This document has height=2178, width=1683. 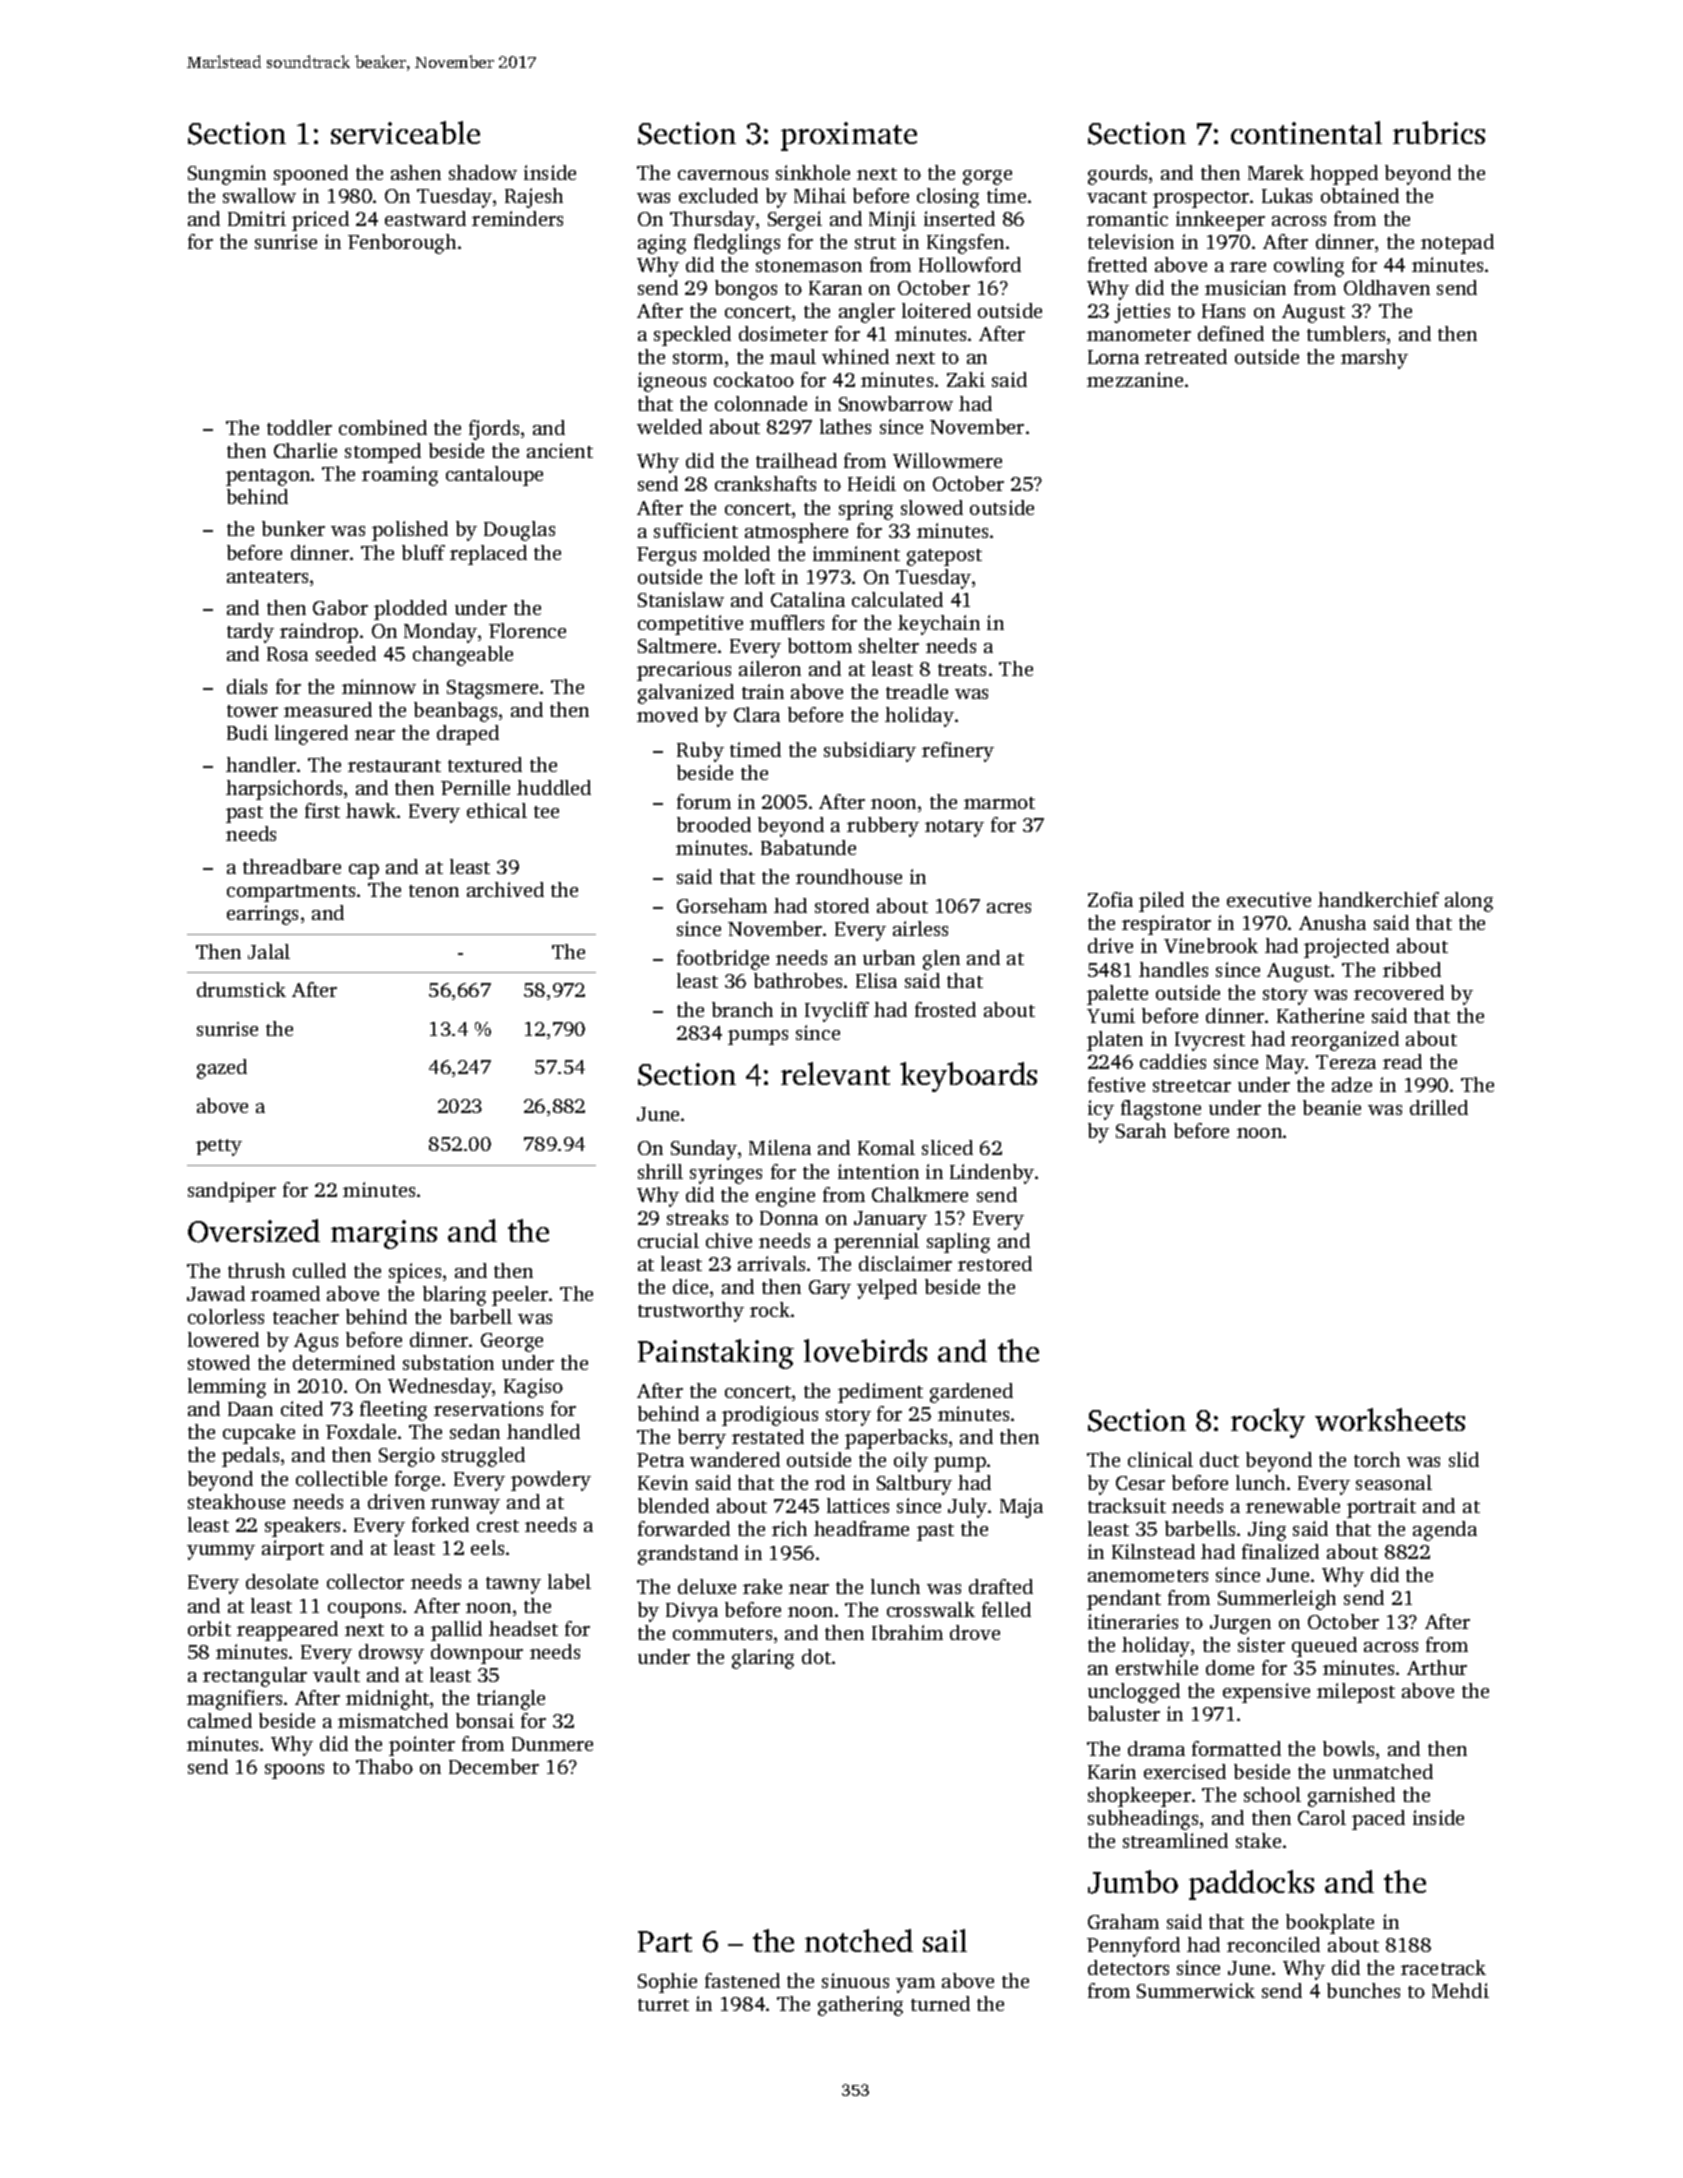 I want to click on harpsichords, so click(x=284, y=790).
